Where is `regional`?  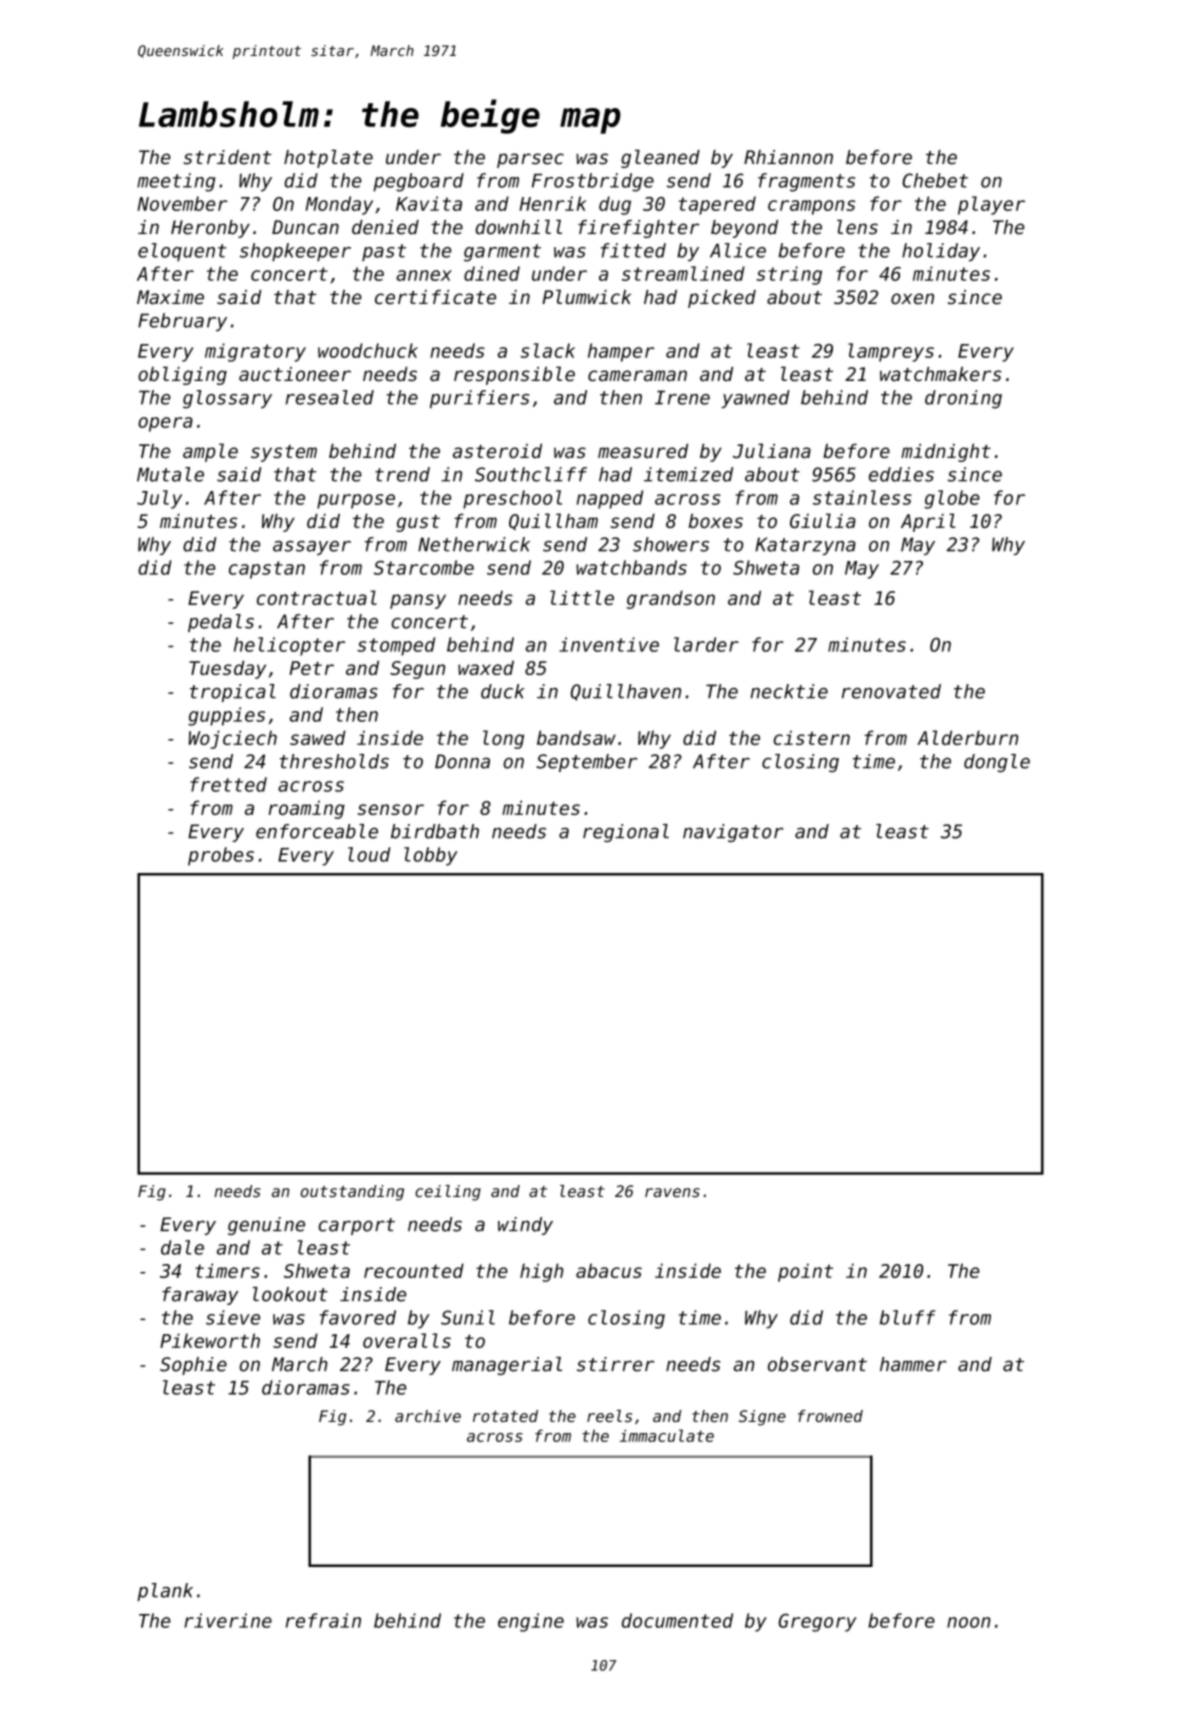 regional is located at coordinates (626, 833).
